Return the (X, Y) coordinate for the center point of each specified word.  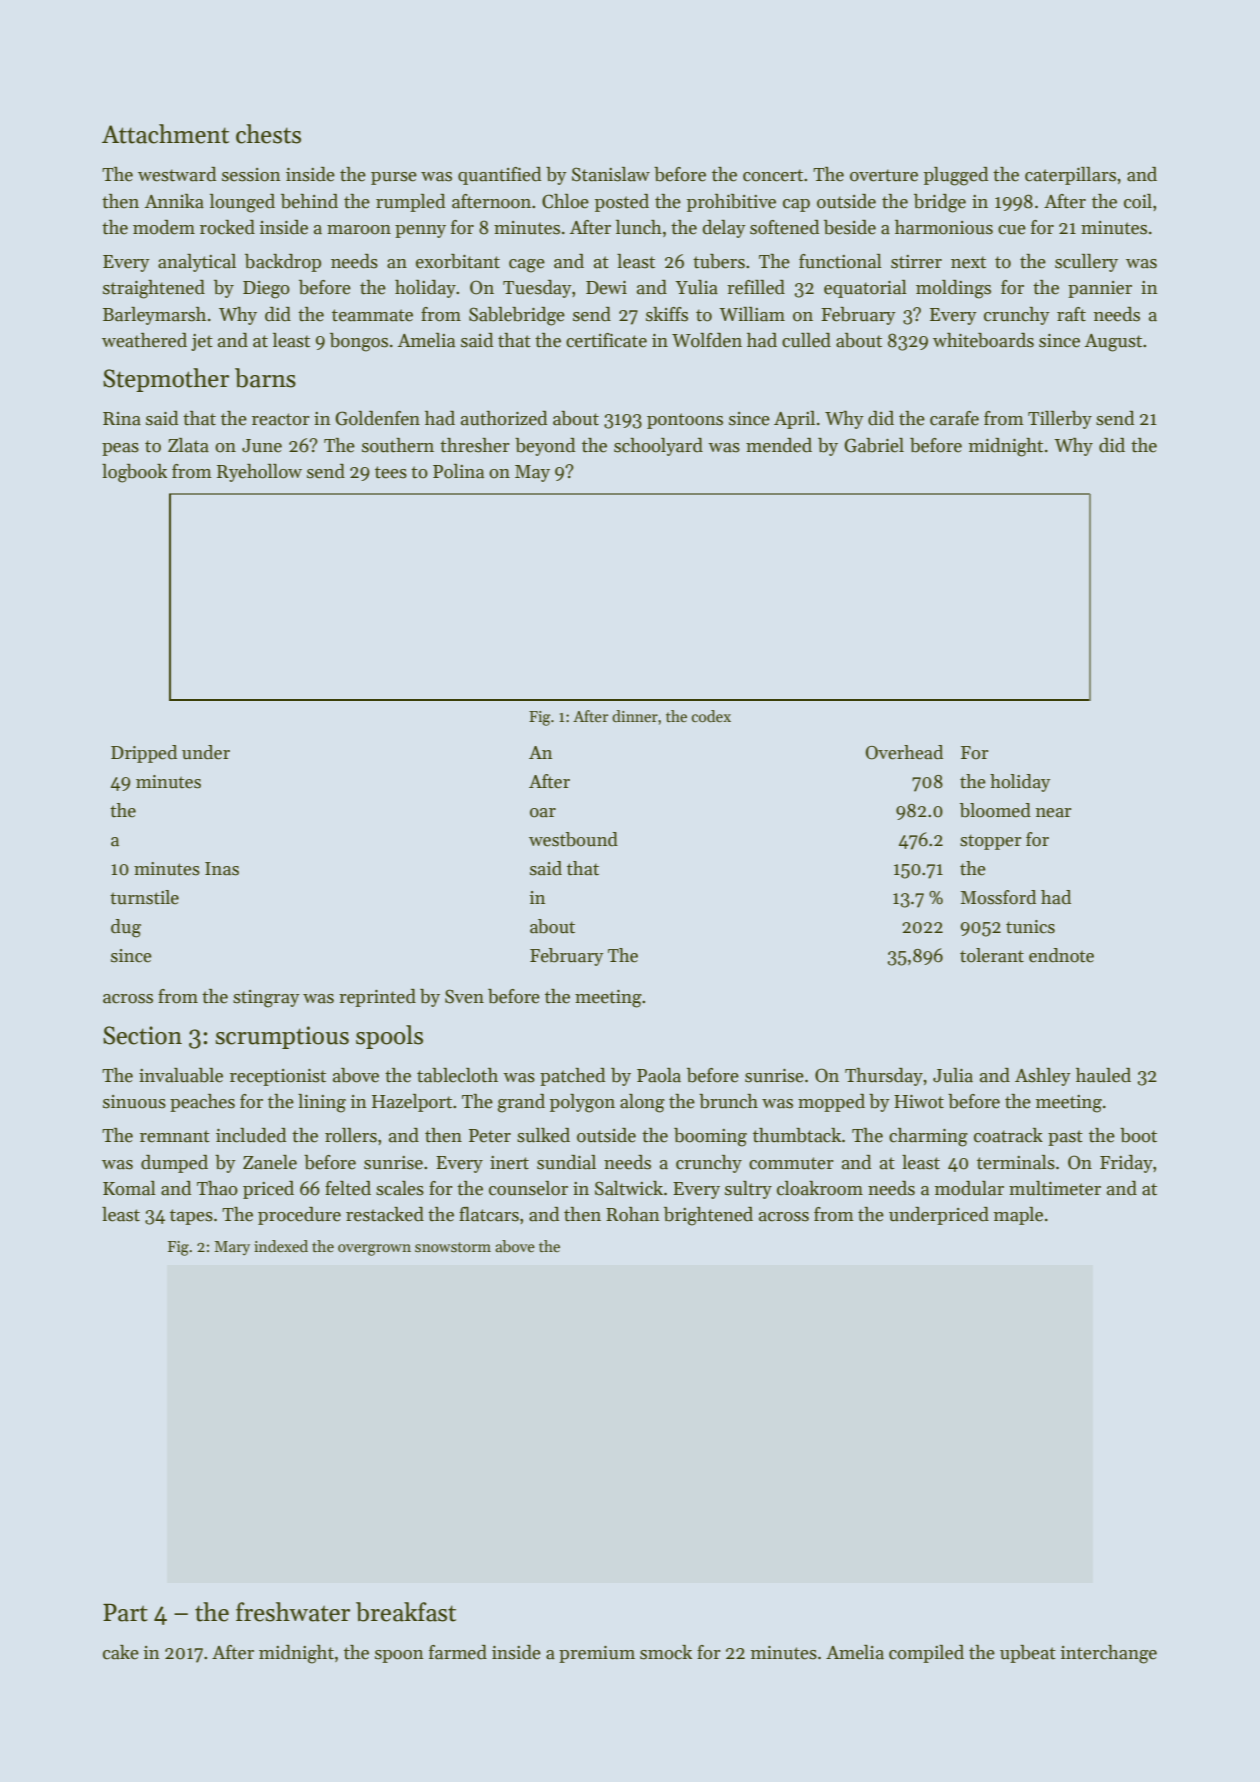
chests (268, 134)
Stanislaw (611, 174)
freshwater (293, 1612)
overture (884, 175)
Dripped (144, 754)
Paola (659, 1075)
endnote (1061, 955)
